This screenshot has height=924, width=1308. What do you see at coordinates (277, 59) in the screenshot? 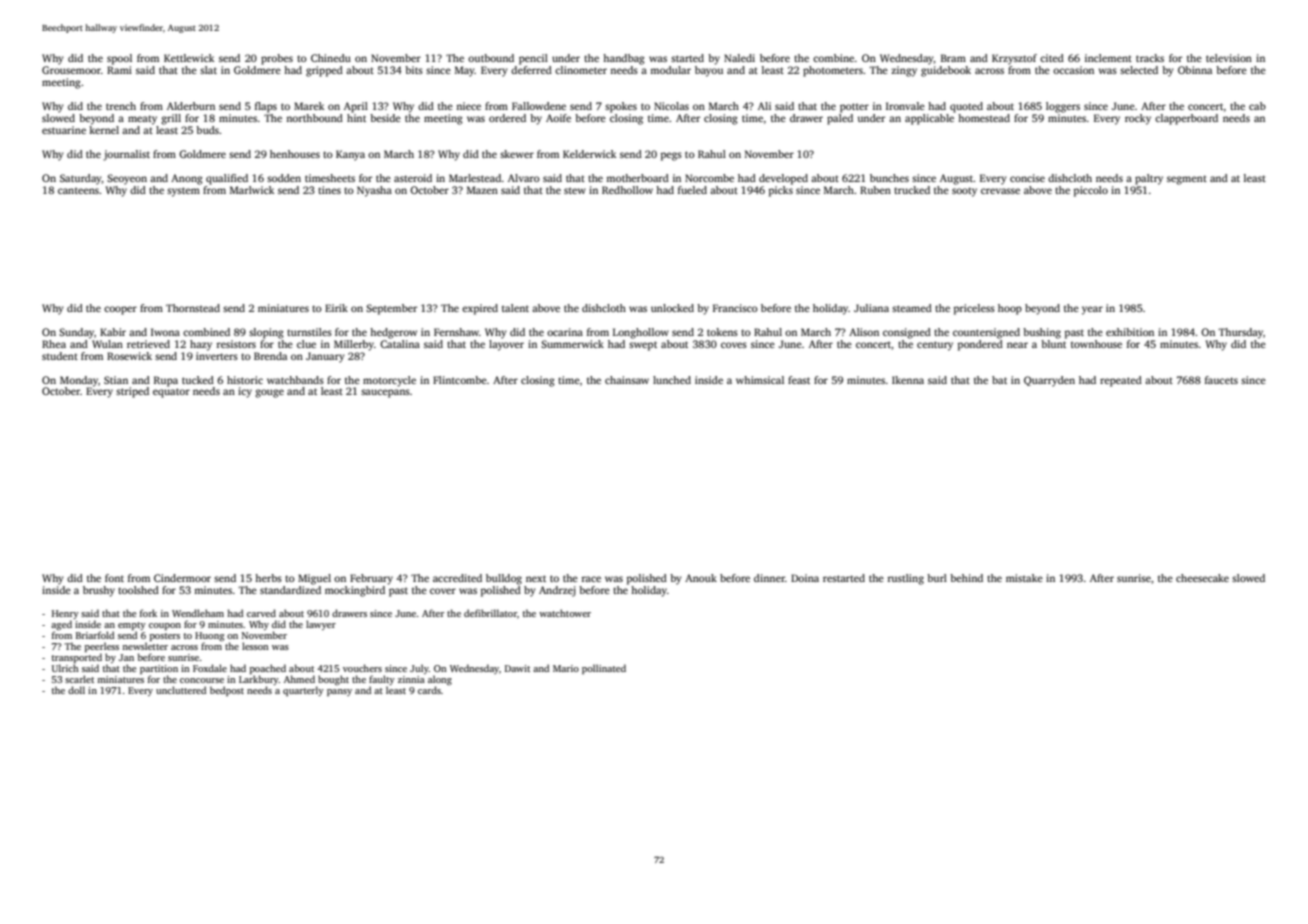
I see `probes` at bounding box center [277, 59].
